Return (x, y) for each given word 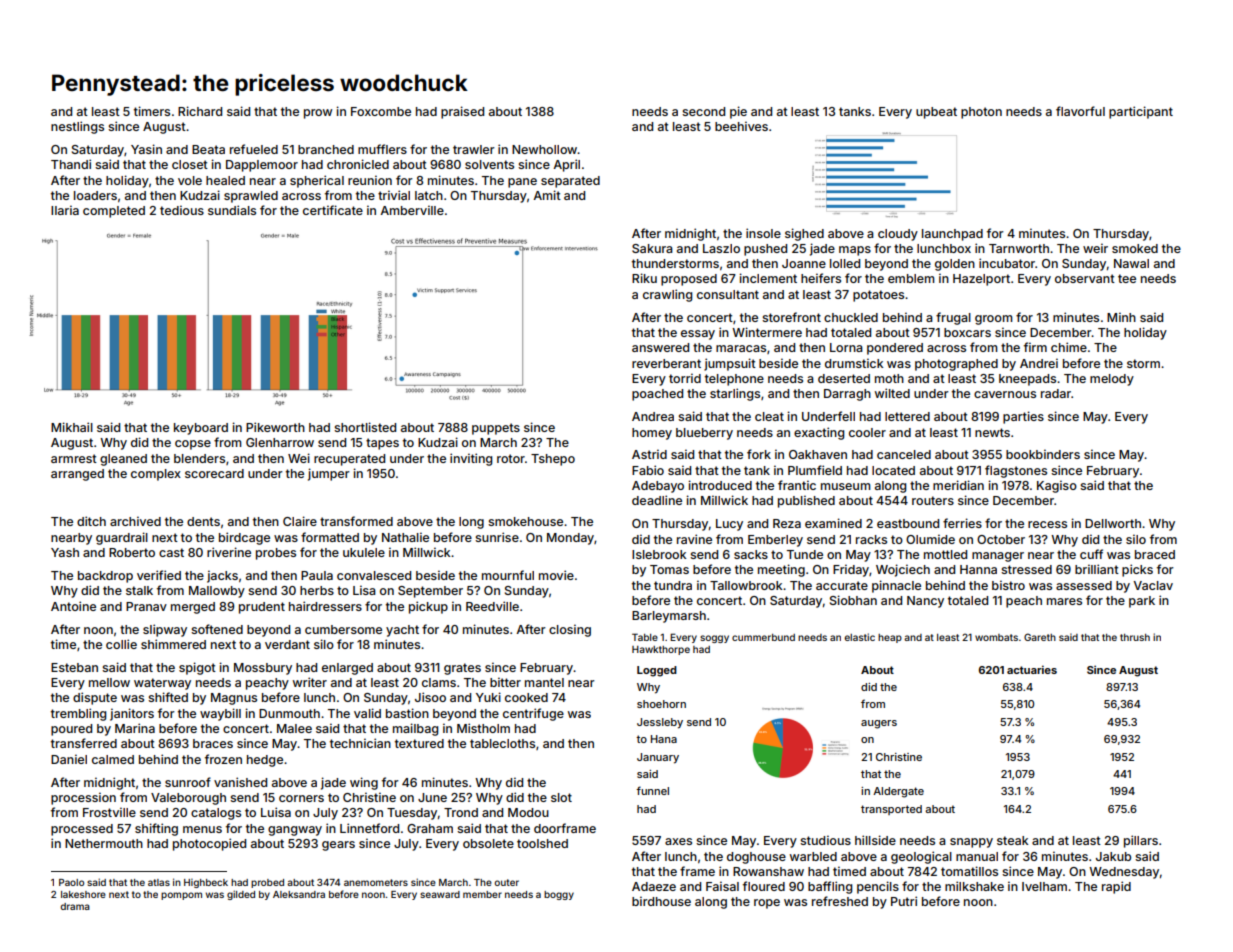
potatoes (878, 296)
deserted (844, 378)
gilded (241, 895)
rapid (1116, 887)
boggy (559, 895)
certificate (333, 210)
